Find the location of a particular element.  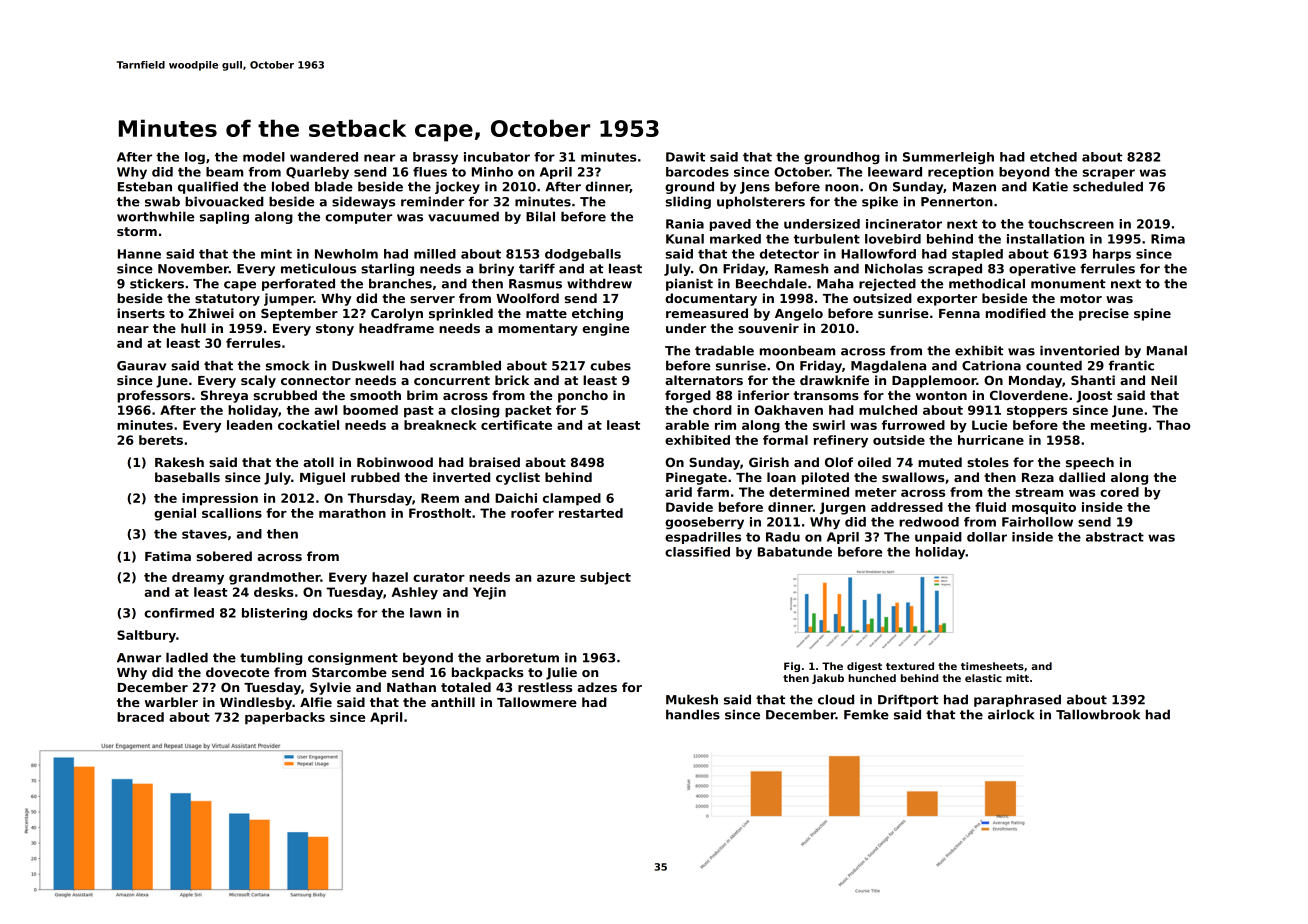

Fatima is located at coordinates (168, 556).
